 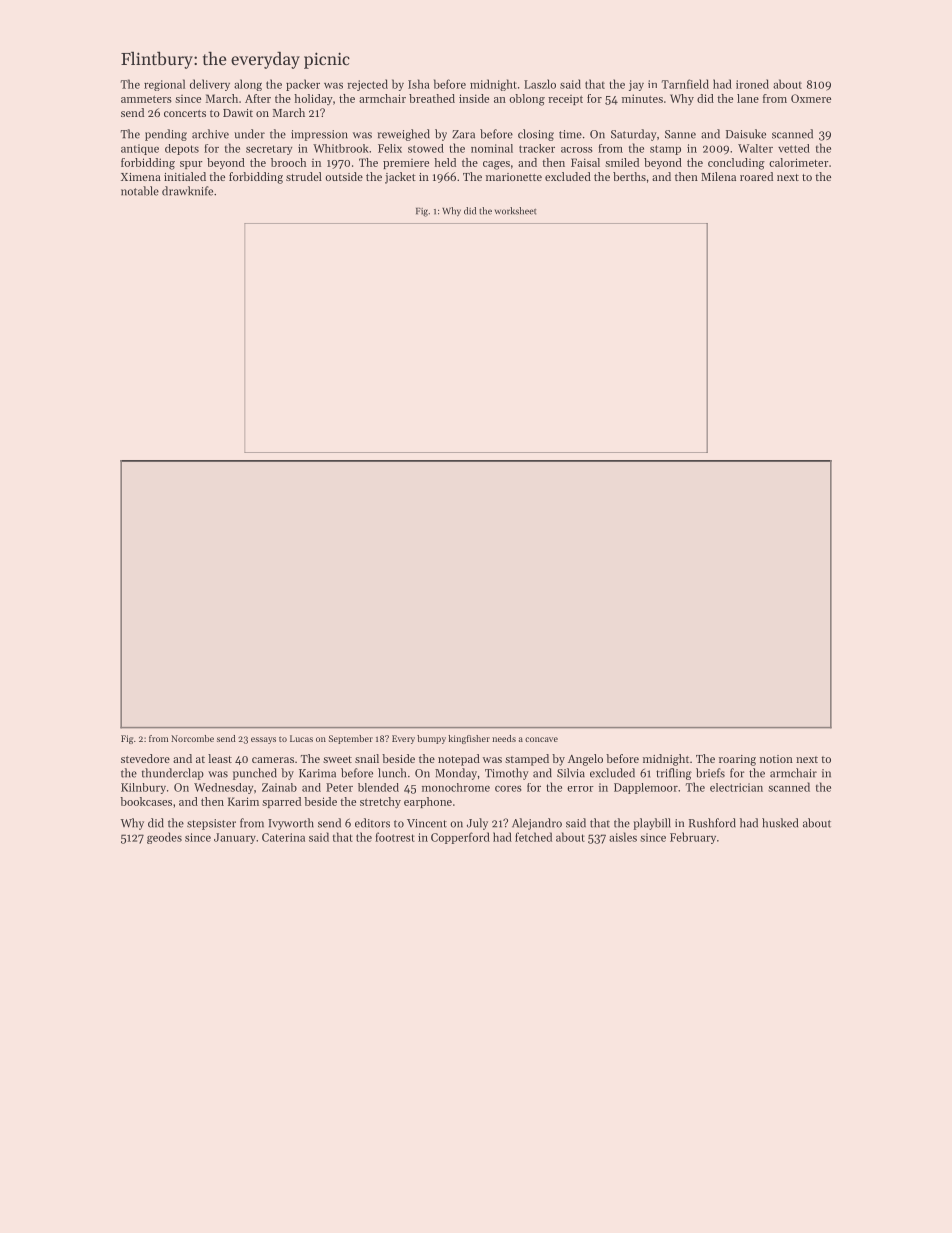 What do you see at coordinates (431, 739) in the screenshot?
I see `bumpy` at bounding box center [431, 739].
